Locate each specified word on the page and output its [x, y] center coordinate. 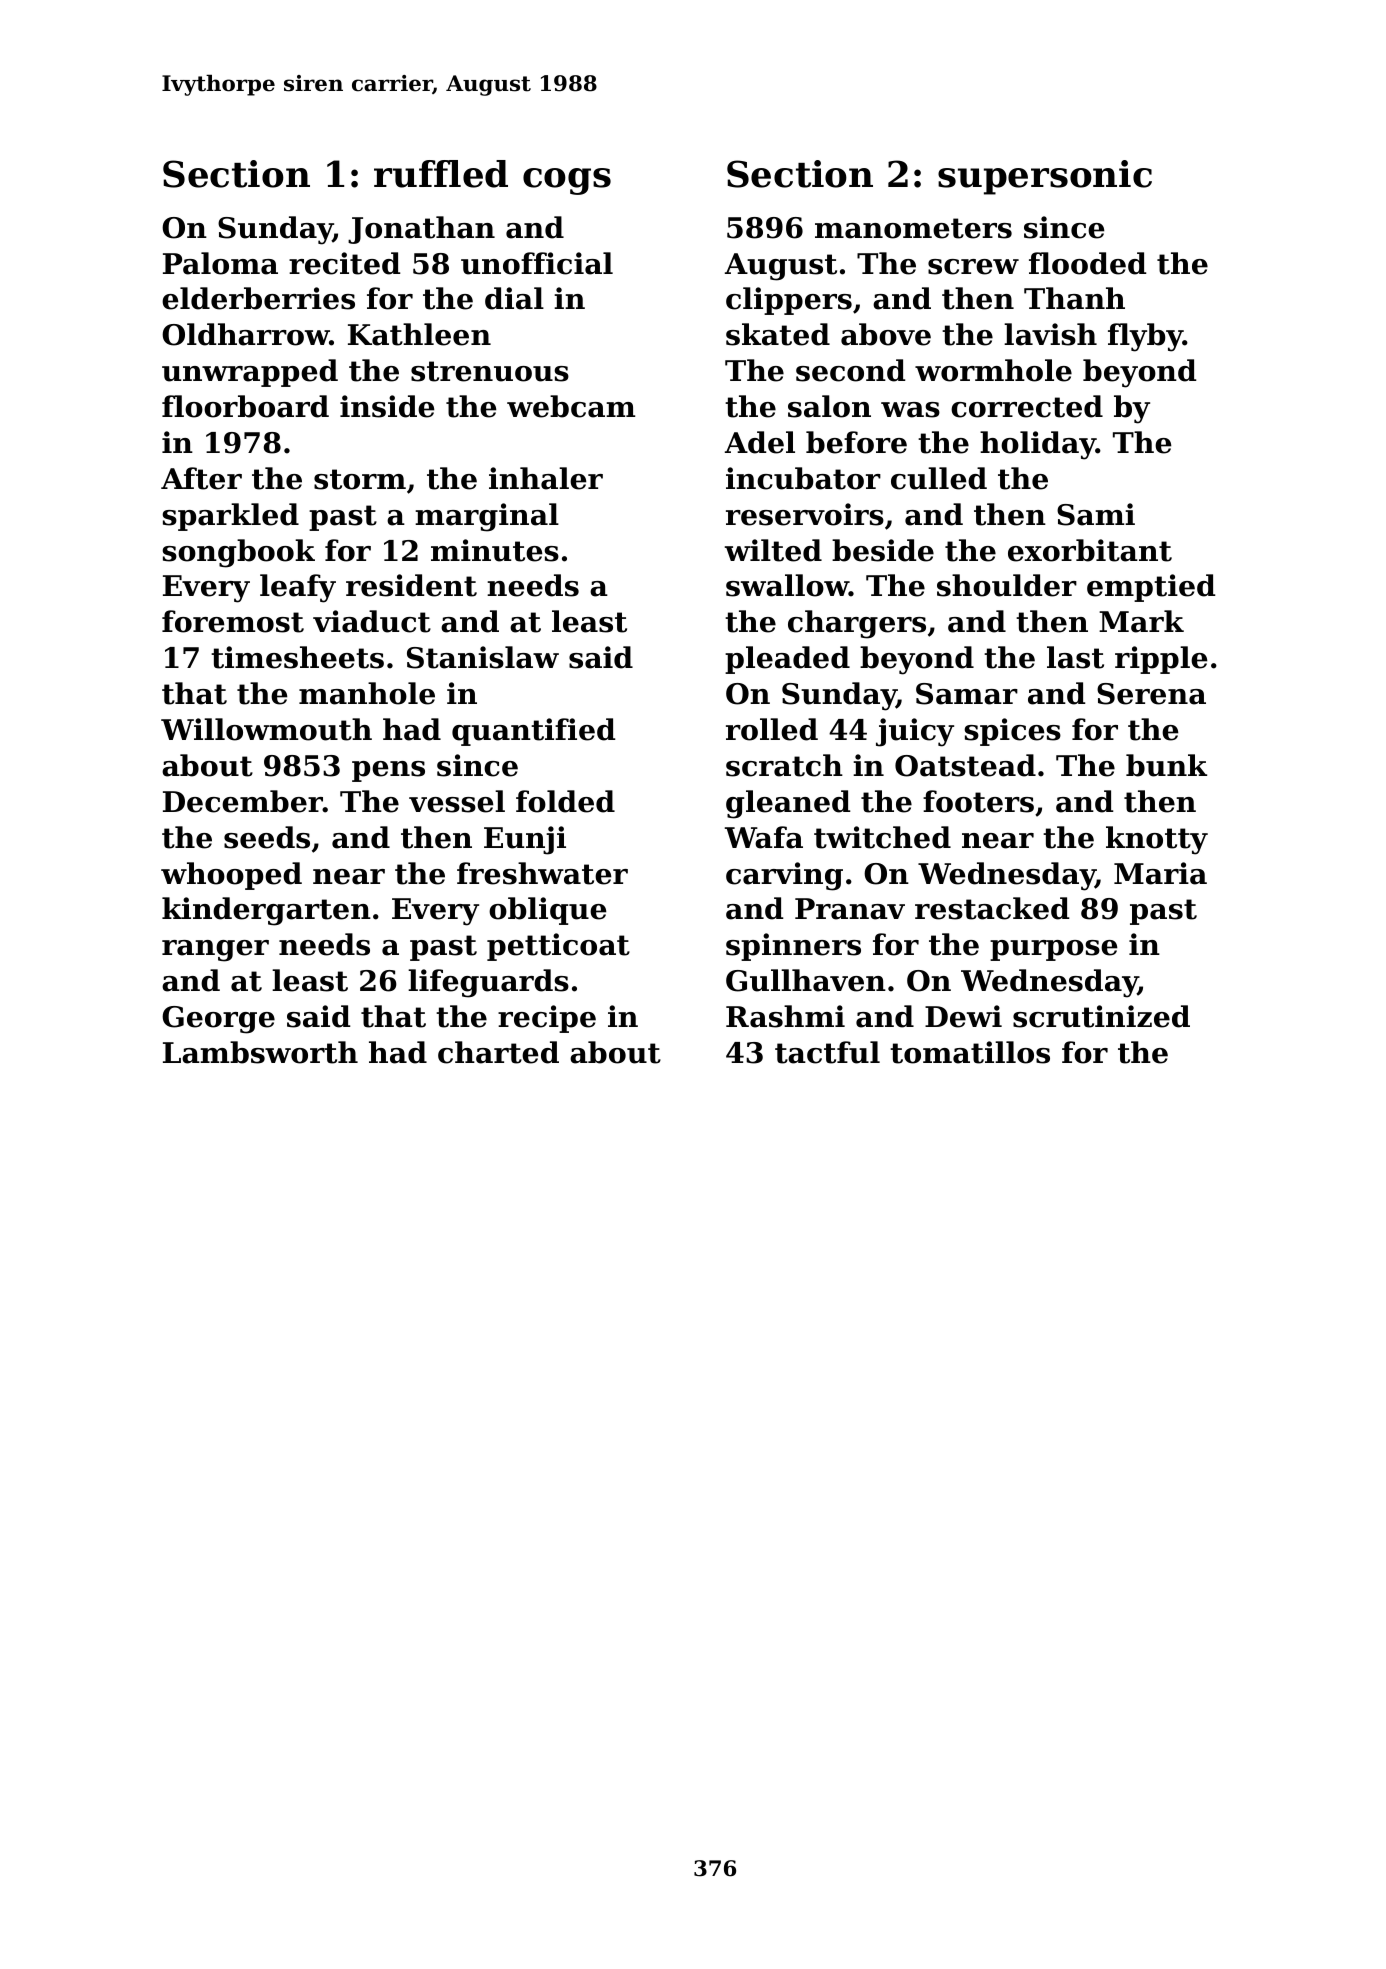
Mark [1141, 621]
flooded [1088, 263]
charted [498, 1052]
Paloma [220, 263]
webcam [571, 406]
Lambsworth [260, 1052]
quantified [534, 732]
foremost [233, 621]
